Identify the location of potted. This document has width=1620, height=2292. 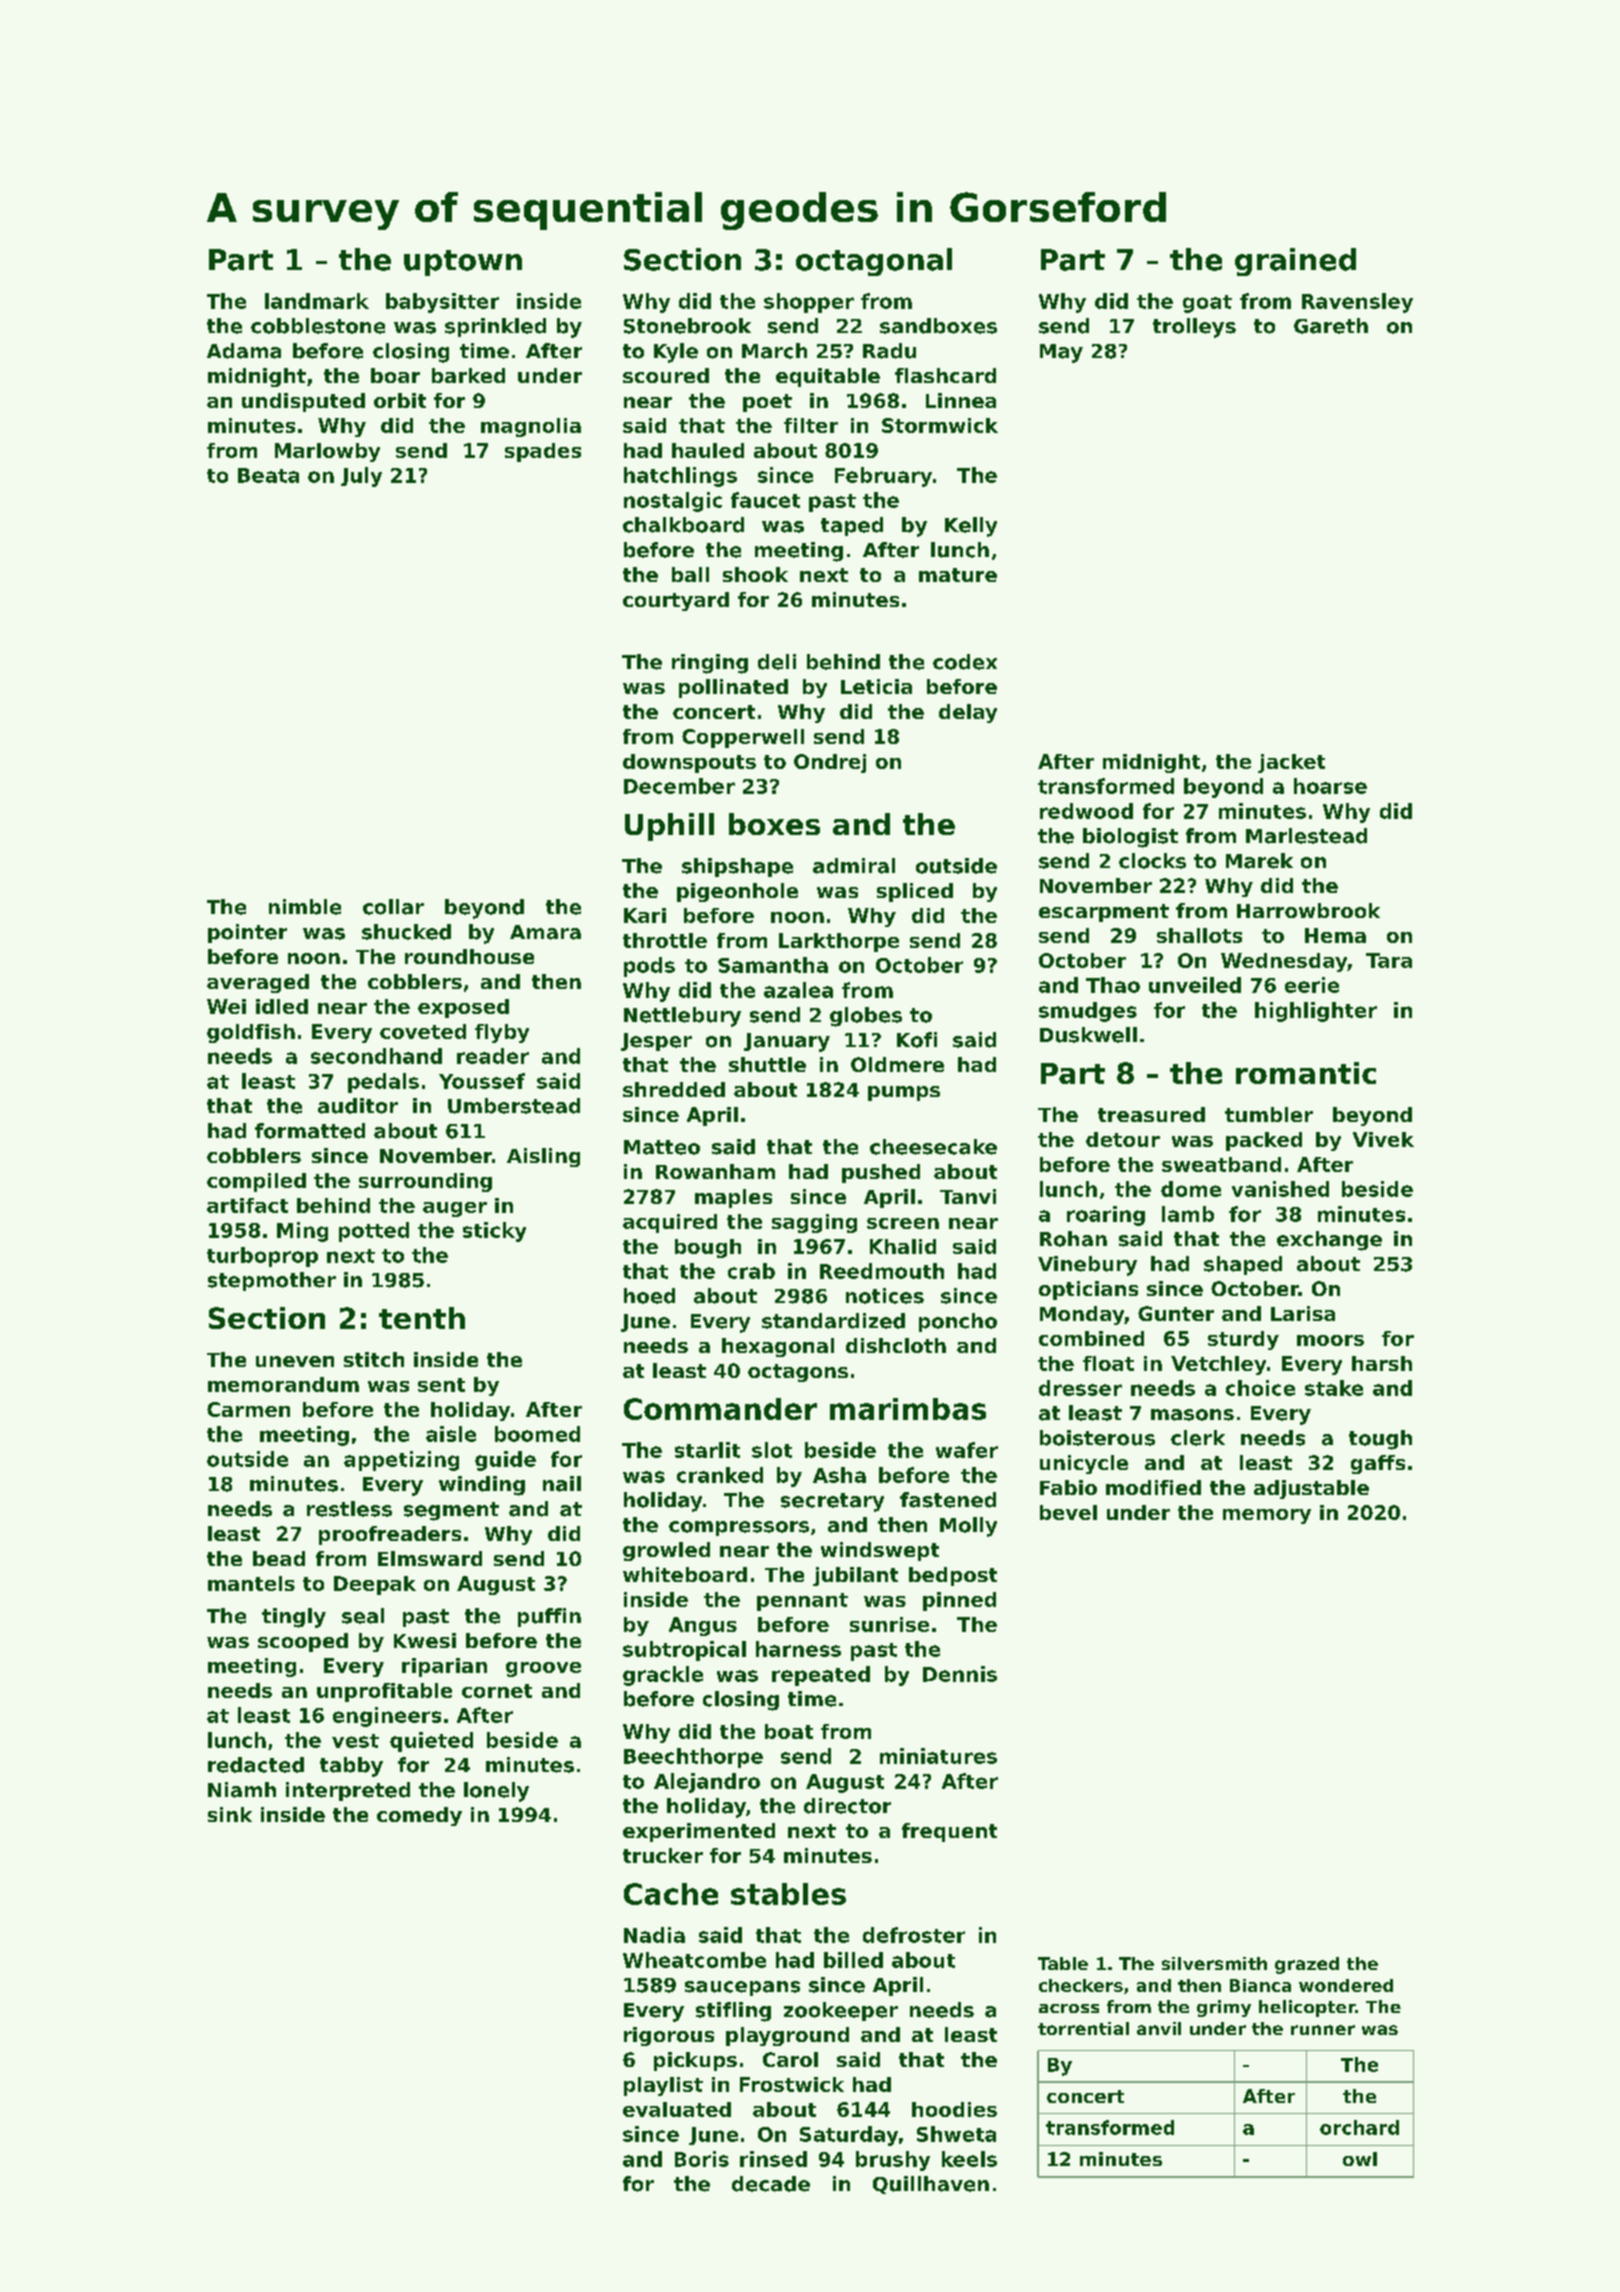
(374, 1232).
